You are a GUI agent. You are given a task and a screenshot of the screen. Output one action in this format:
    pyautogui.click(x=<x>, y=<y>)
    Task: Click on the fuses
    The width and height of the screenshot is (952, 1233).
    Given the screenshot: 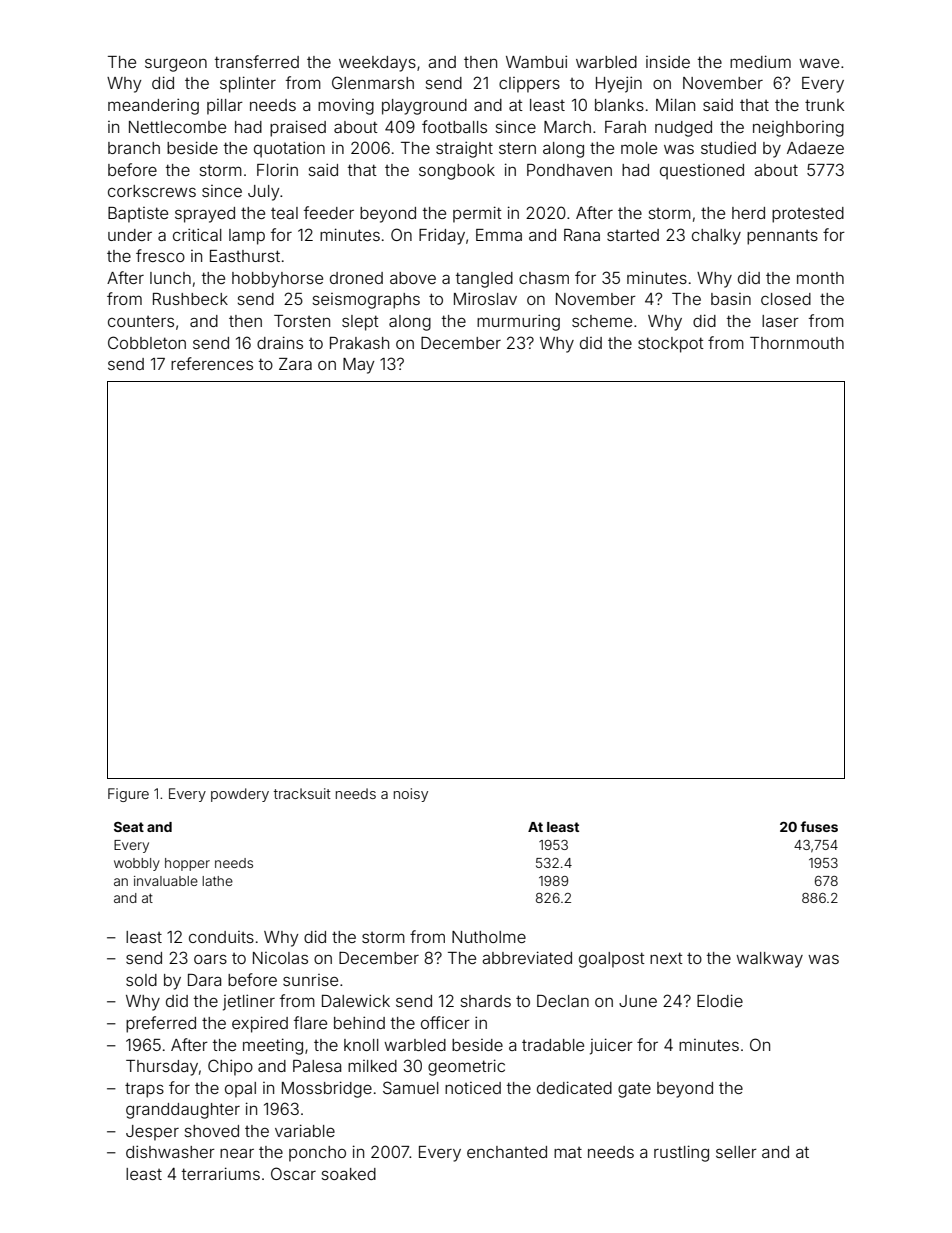 What is the action you would take?
    pyautogui.click(x=819, y=826)
